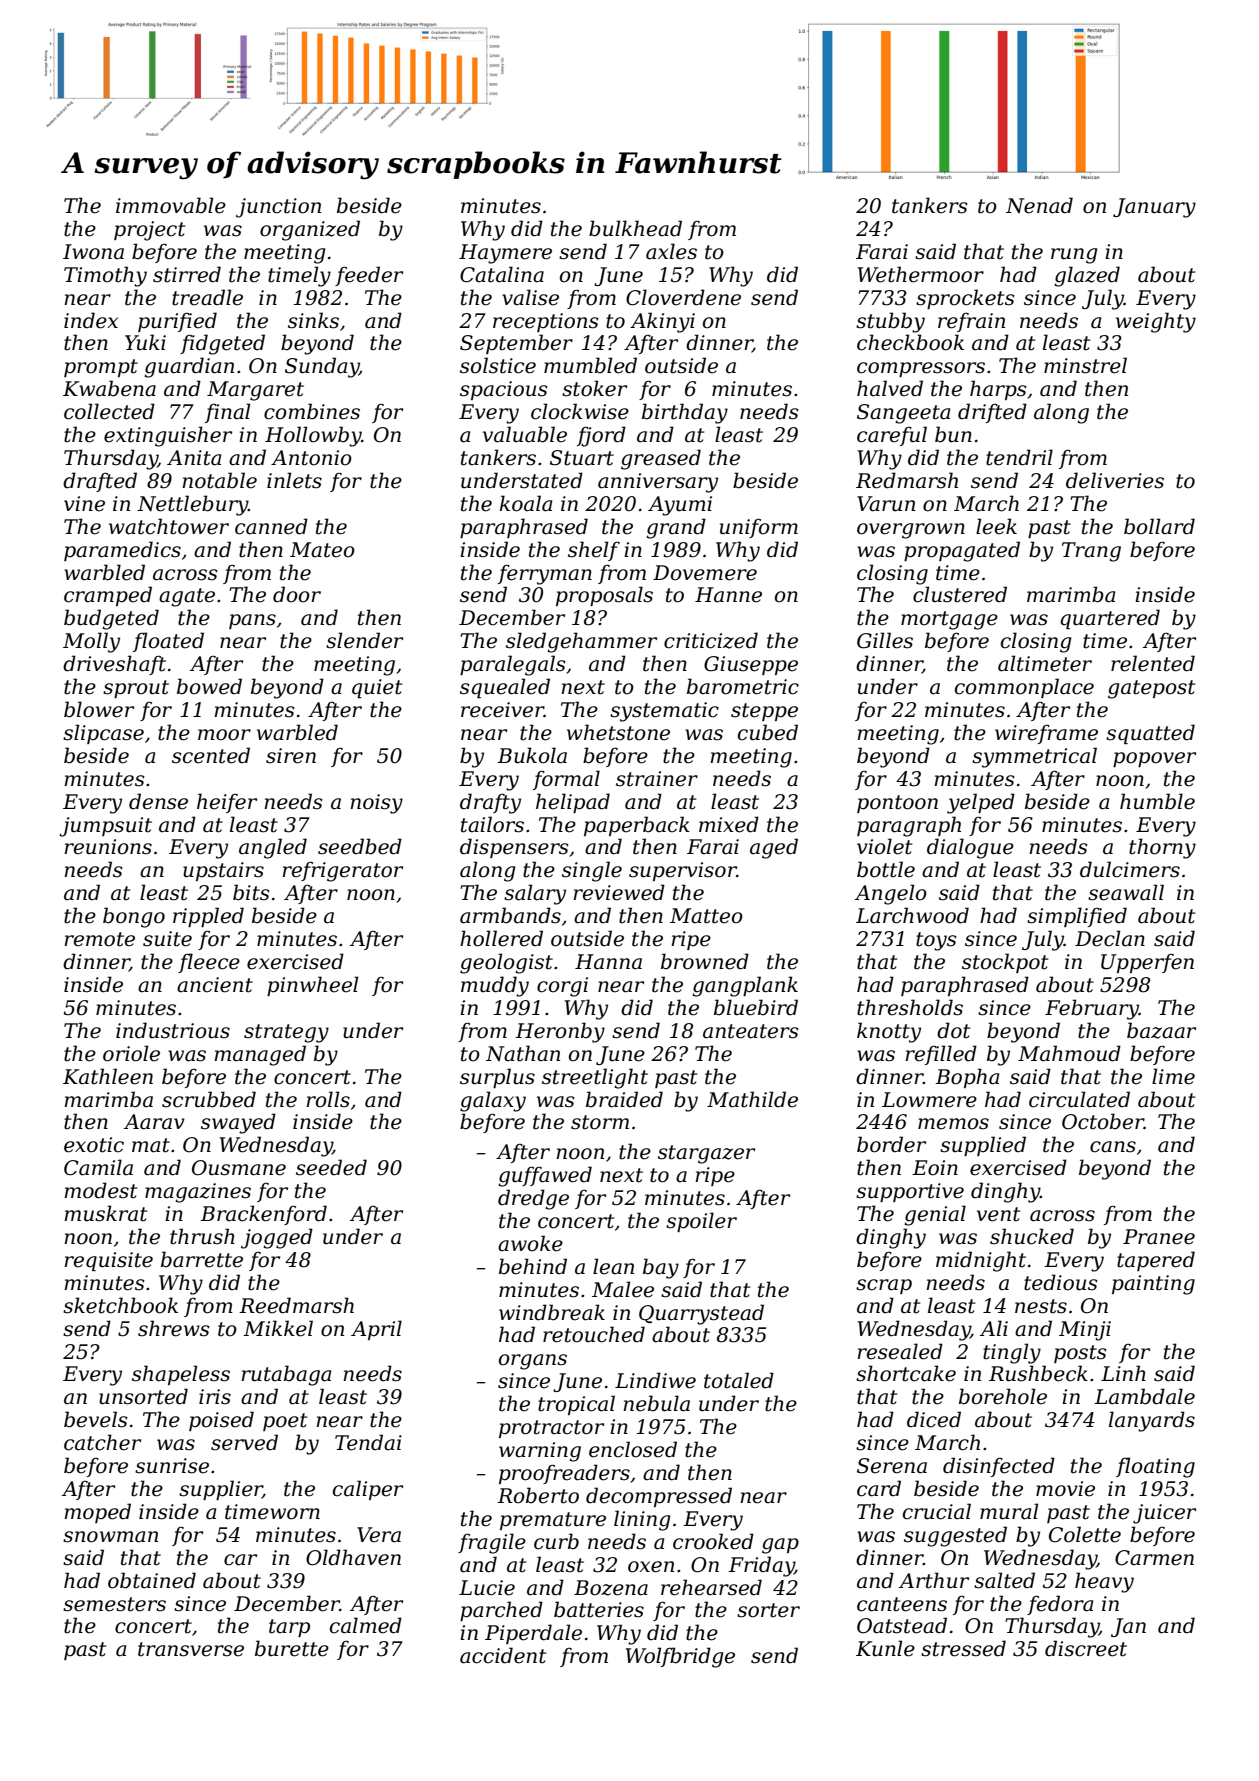 The image size is (1259, 1781). I want to click on Nenad, so click(1039, 205).
